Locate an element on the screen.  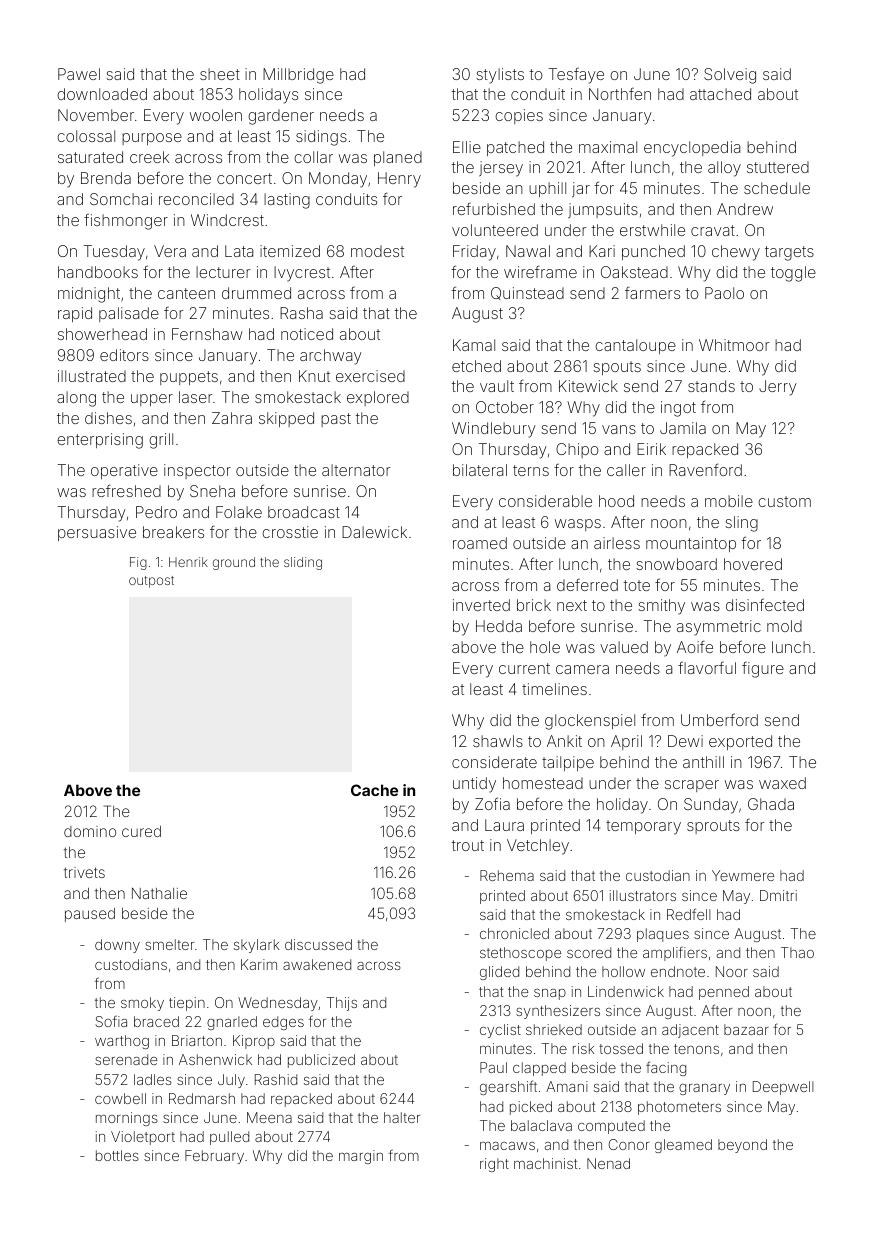
Nenad is located at coordinates (608, 1163).
